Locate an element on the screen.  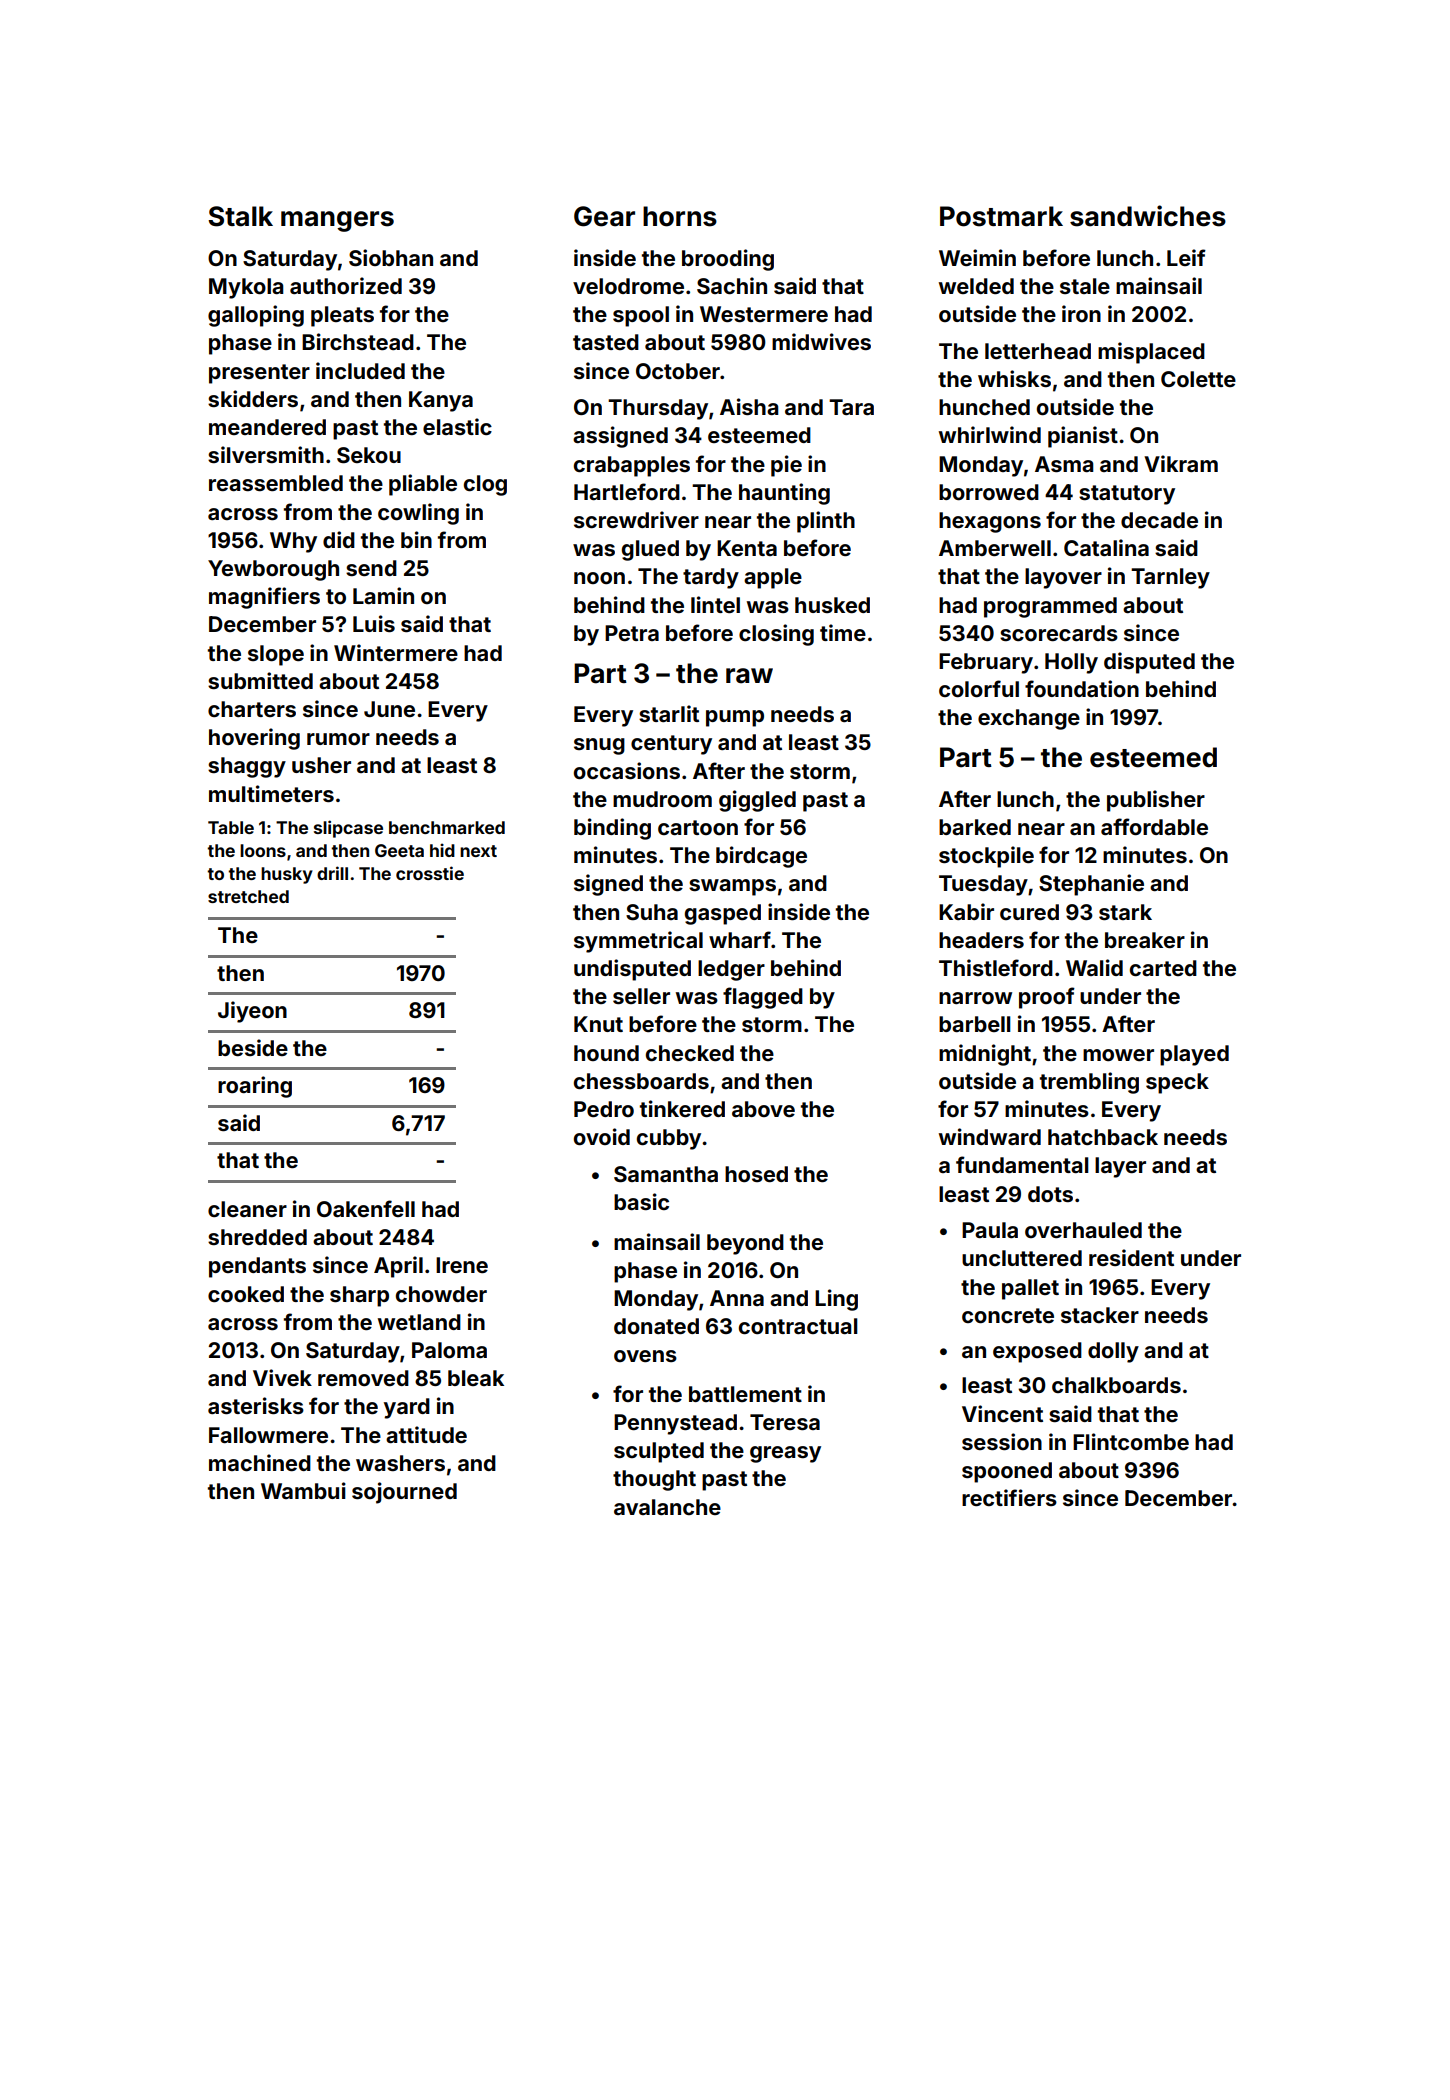
mangers is located at coordinates (337, 221).
